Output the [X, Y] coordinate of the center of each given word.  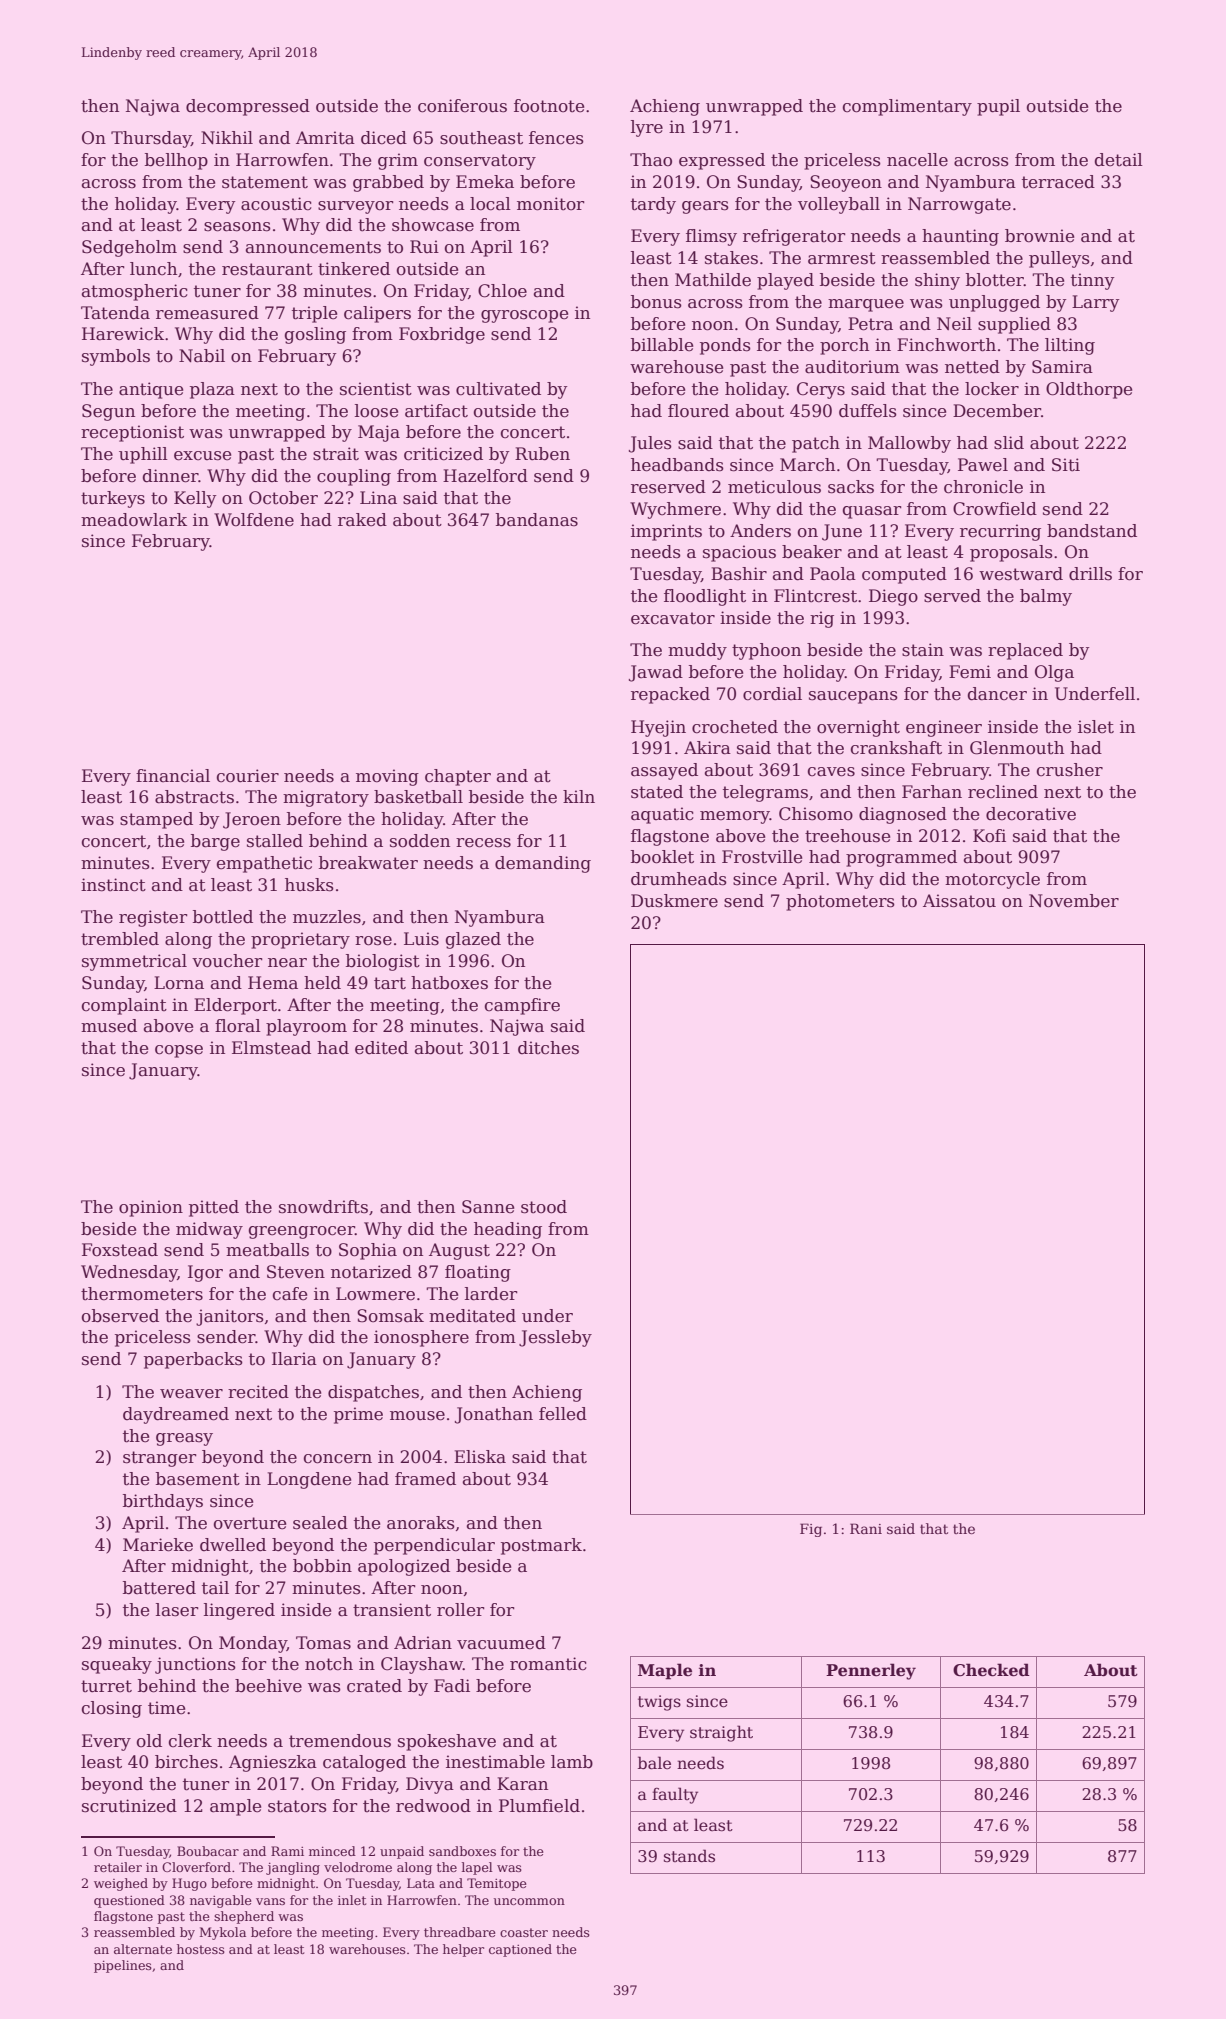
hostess [201, 1949]
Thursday [151, 139]
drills [1090, 574]
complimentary [907, 107]
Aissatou [959, 901]
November [1074, 901]
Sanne [488, 1207]
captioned [520, 1950]
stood [544, 1207]
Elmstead [271, 1048]
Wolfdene [254, 520]
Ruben [542, 454]
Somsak [390, 1316]
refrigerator [794, 237]
